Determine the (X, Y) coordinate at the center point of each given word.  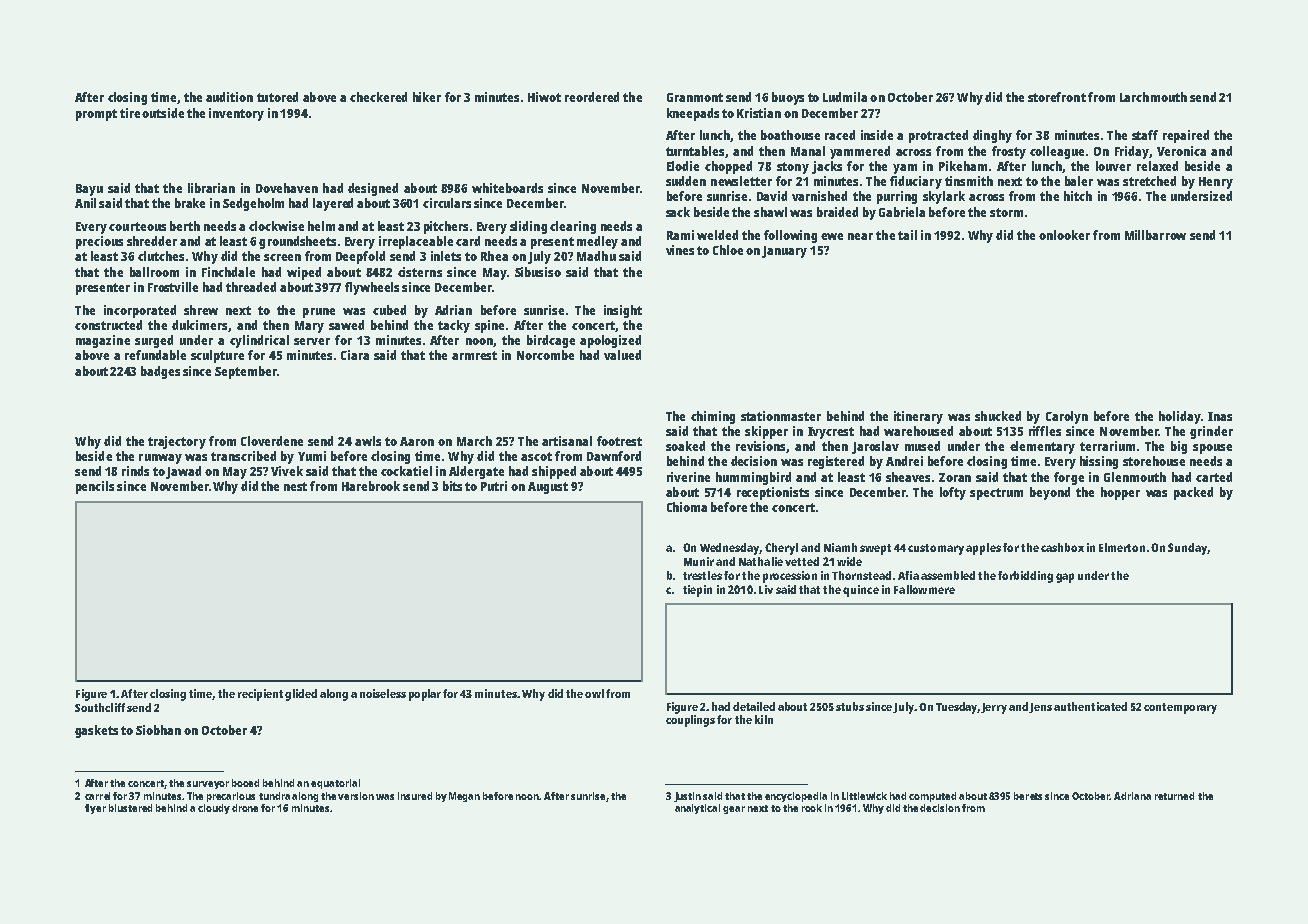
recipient (260, 695)
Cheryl (781, 549)
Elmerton (1122, 547)
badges (160, 372)
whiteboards (507, 188)
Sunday (1187, 549)
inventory (236, 114)
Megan (464, 797)
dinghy (992, 136)
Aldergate (476, 472)
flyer (95, 809)
